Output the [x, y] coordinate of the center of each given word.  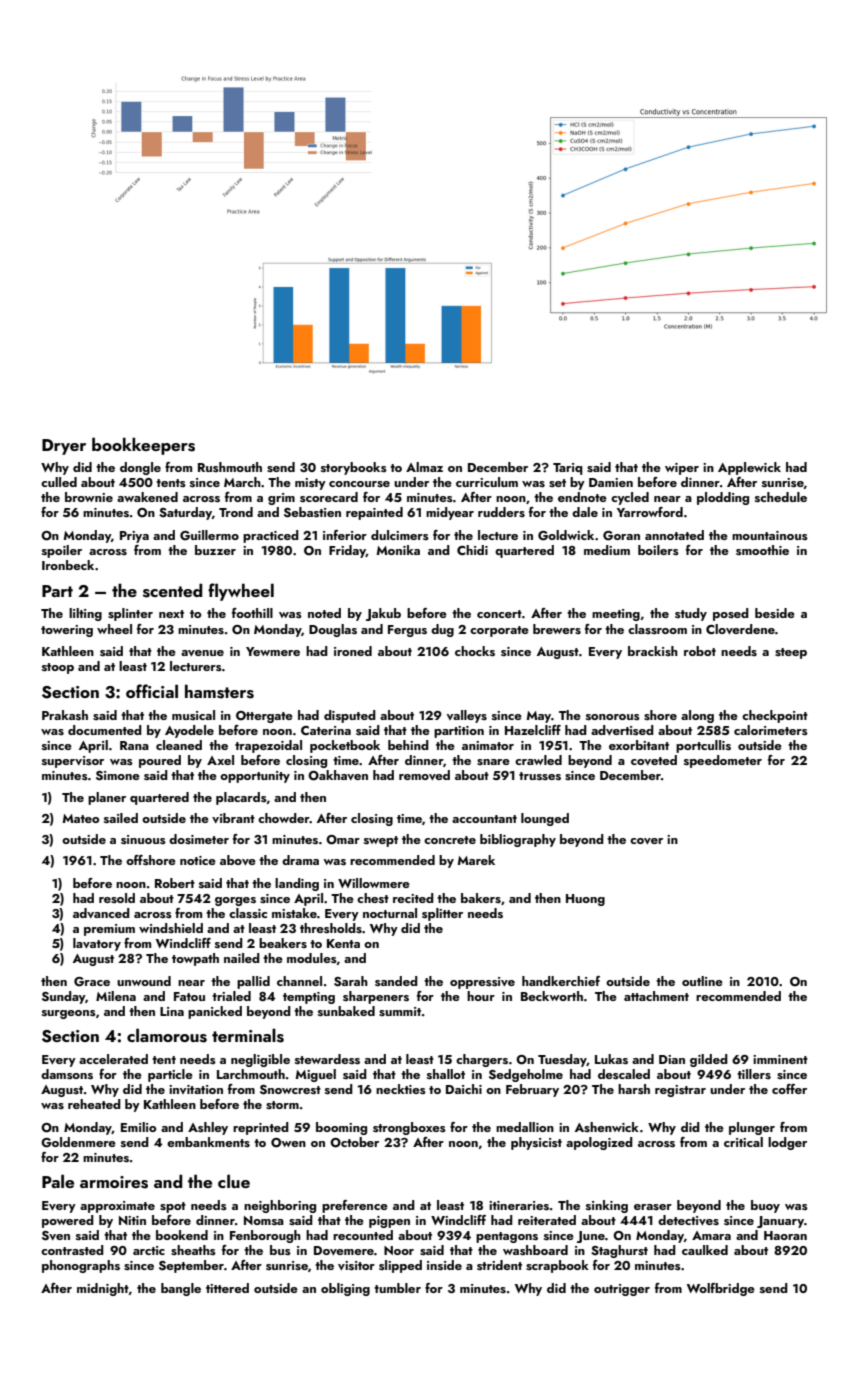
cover [646, 841]
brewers [557, 629]
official [152, 691]
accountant [484, 819]
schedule [781, 497]
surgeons [69, 1014]
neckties [401, 1089]
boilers [658, 550]
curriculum [487, 482]
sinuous [143, 839]
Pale [58, 1181]
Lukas [611, 1059]
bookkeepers [143, 446]
